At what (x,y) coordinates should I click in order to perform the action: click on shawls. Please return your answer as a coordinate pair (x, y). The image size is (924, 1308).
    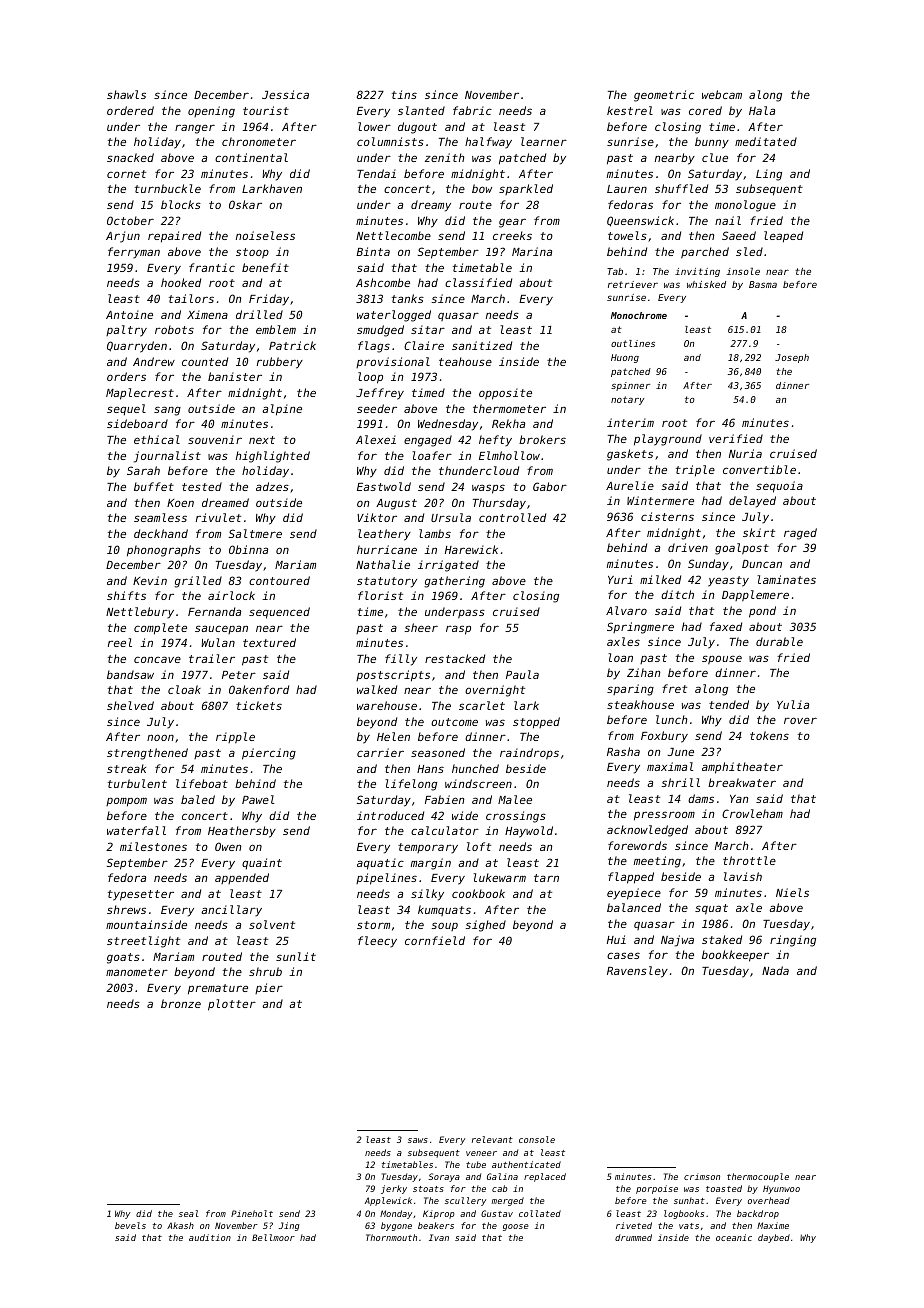
    Looking at the image, I should click on (126, 94).
